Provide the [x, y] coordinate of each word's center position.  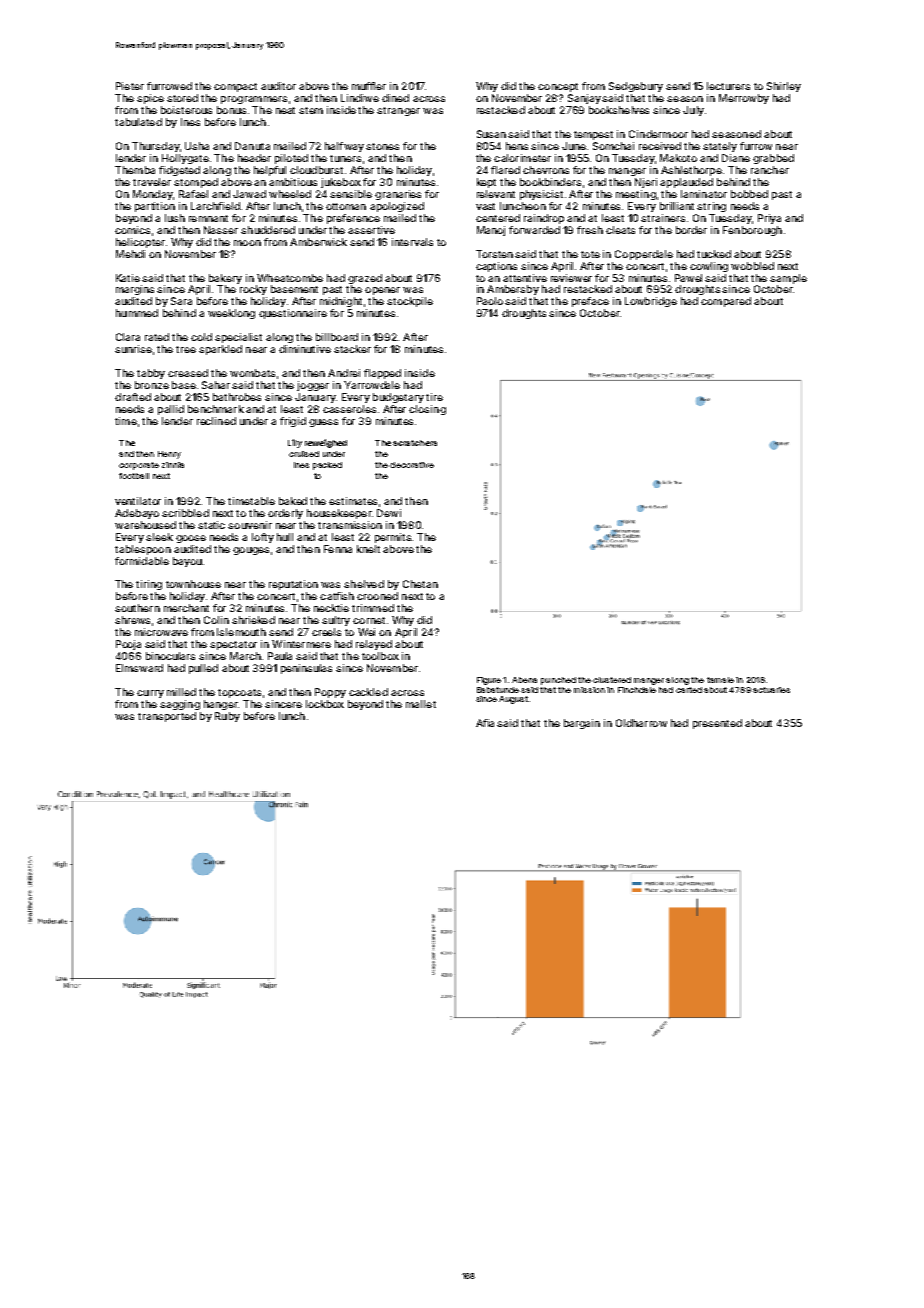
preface [590, 302]
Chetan [420, 584]
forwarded [534, 230]
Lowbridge [651, 302]
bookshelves [619, 110]
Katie [128, 278]
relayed [374, 645]
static [211, 525]
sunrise [133, 349]
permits [393, 538]
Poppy [330, 693]
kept [486, 183]
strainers [663, 218]
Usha [197, 146]
